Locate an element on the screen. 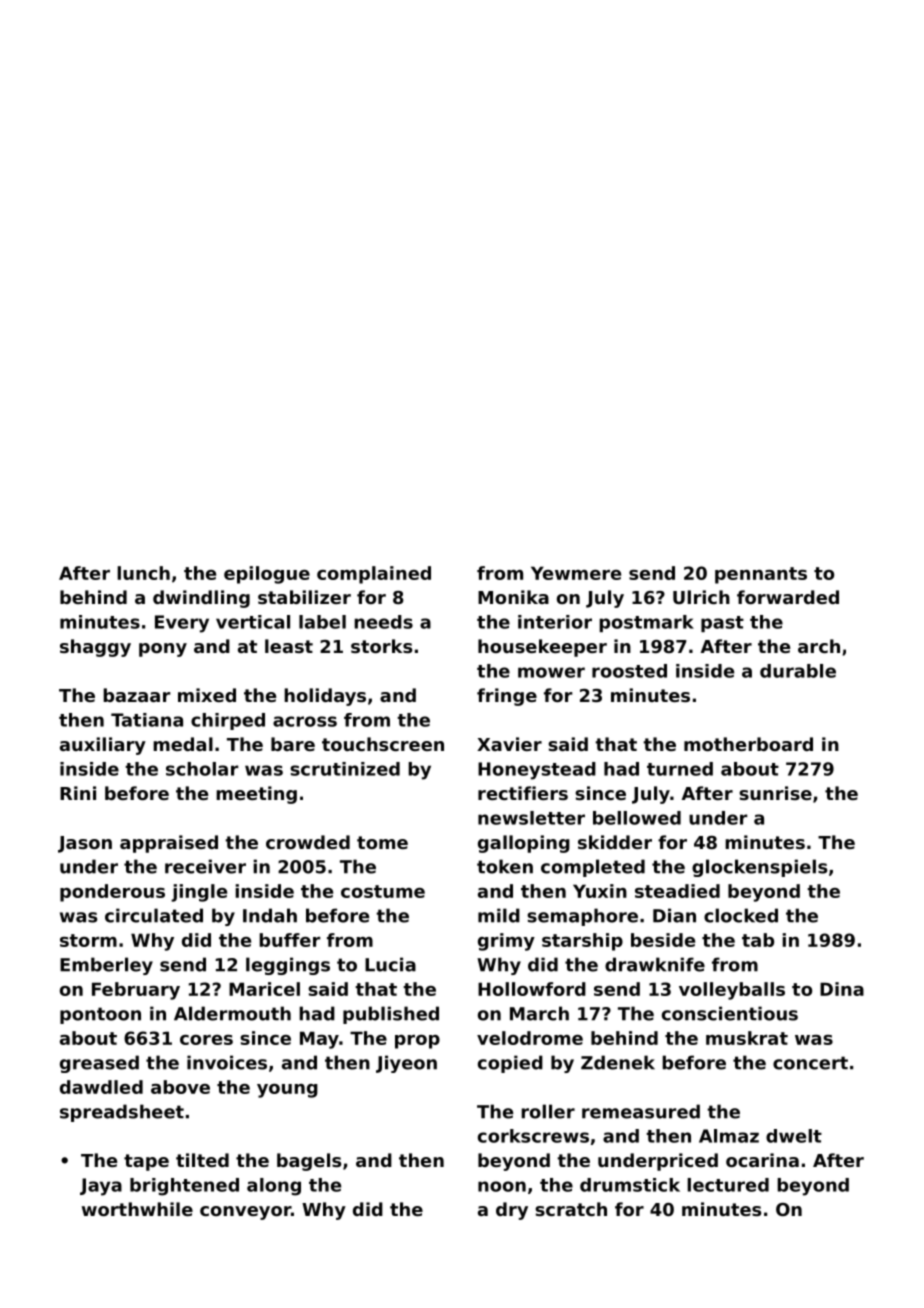 This screenshot has height=1308, width=924. clocked is located at coordinates (741, 915).
